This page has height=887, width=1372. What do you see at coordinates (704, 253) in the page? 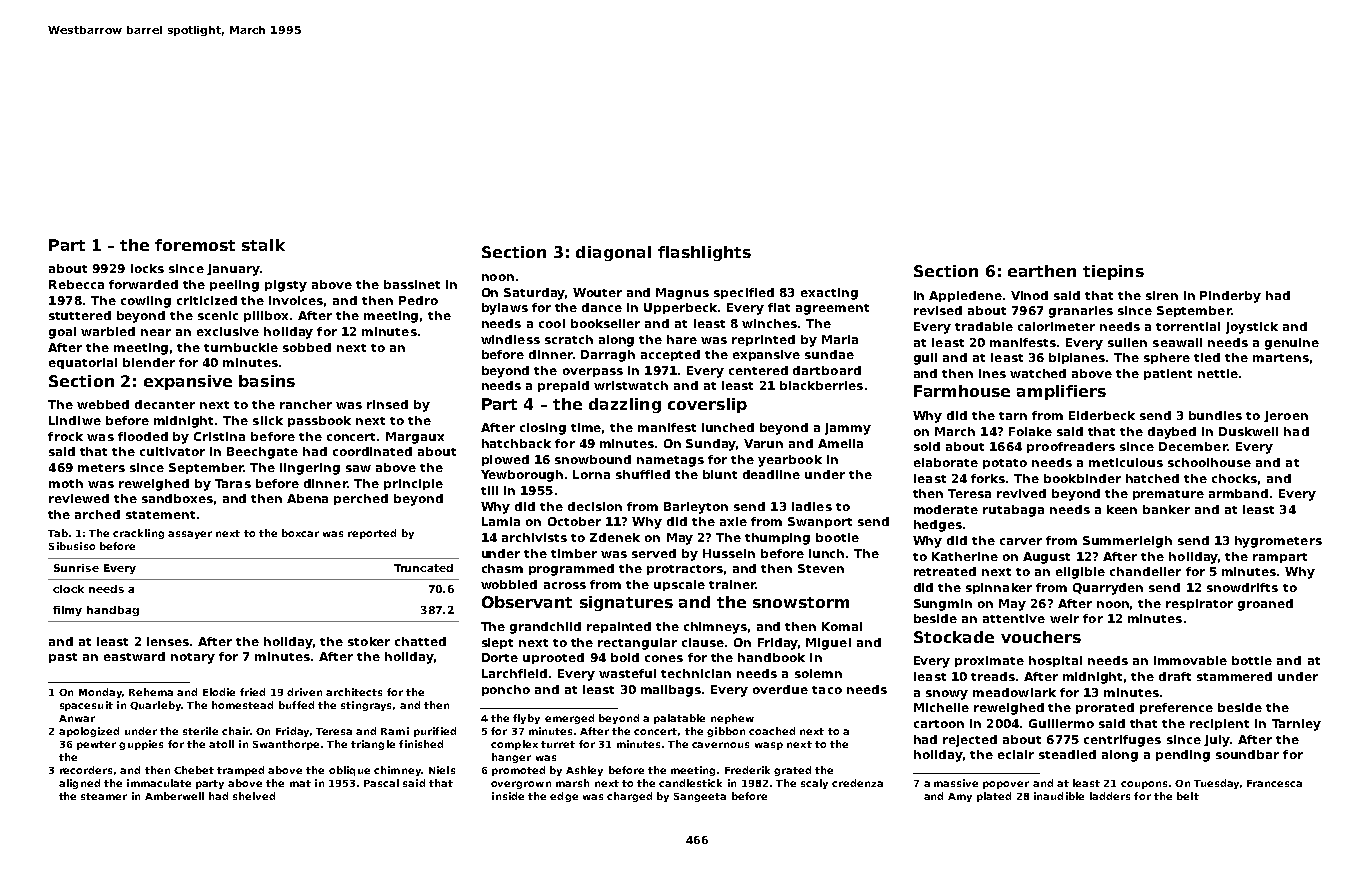
I see `flashlights` at bounding box center [704, 253].
